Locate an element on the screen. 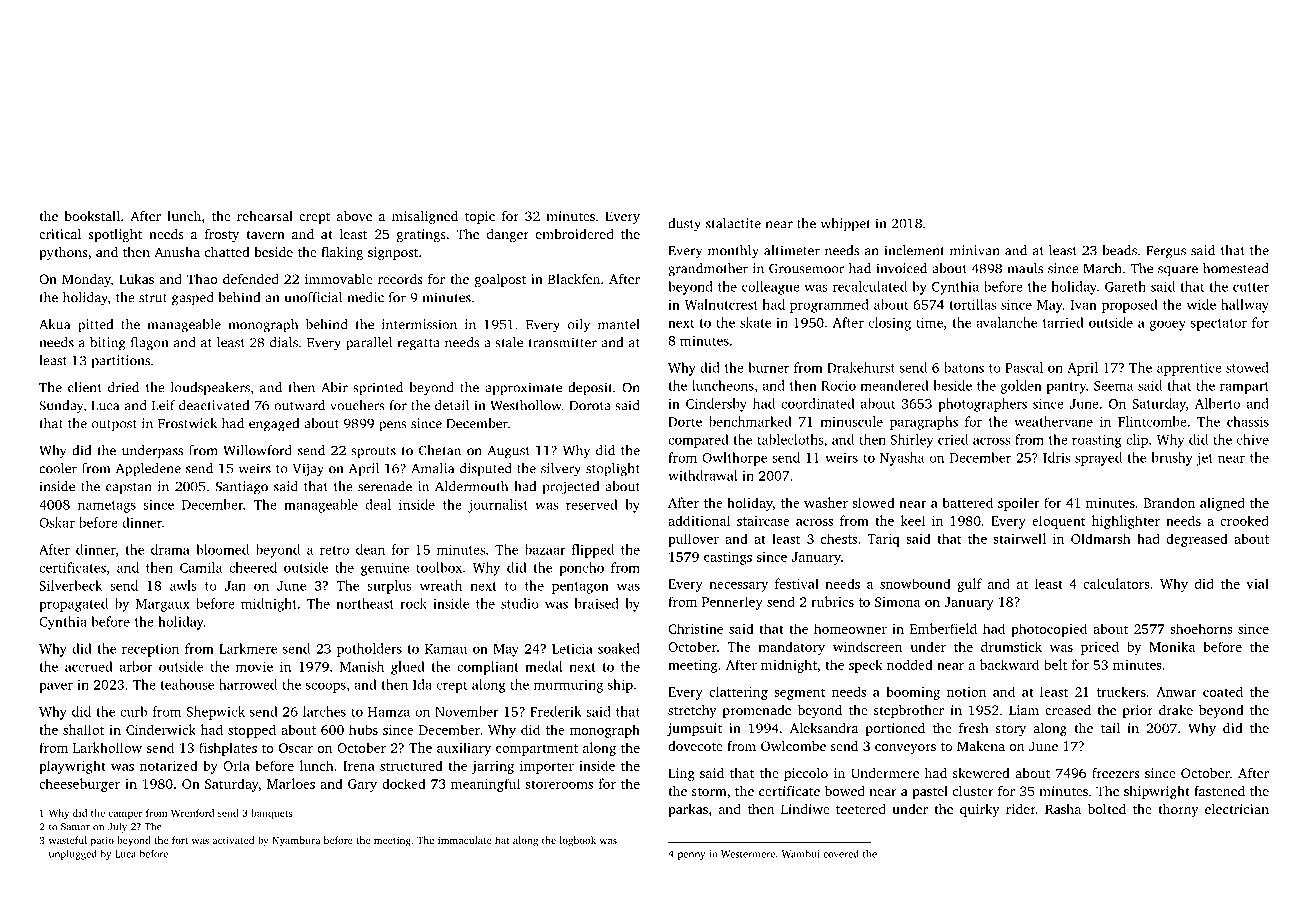 Image resolution: width=1308 pixels, height=924 pixels. windscreen is located at coordinates (867, 646).
